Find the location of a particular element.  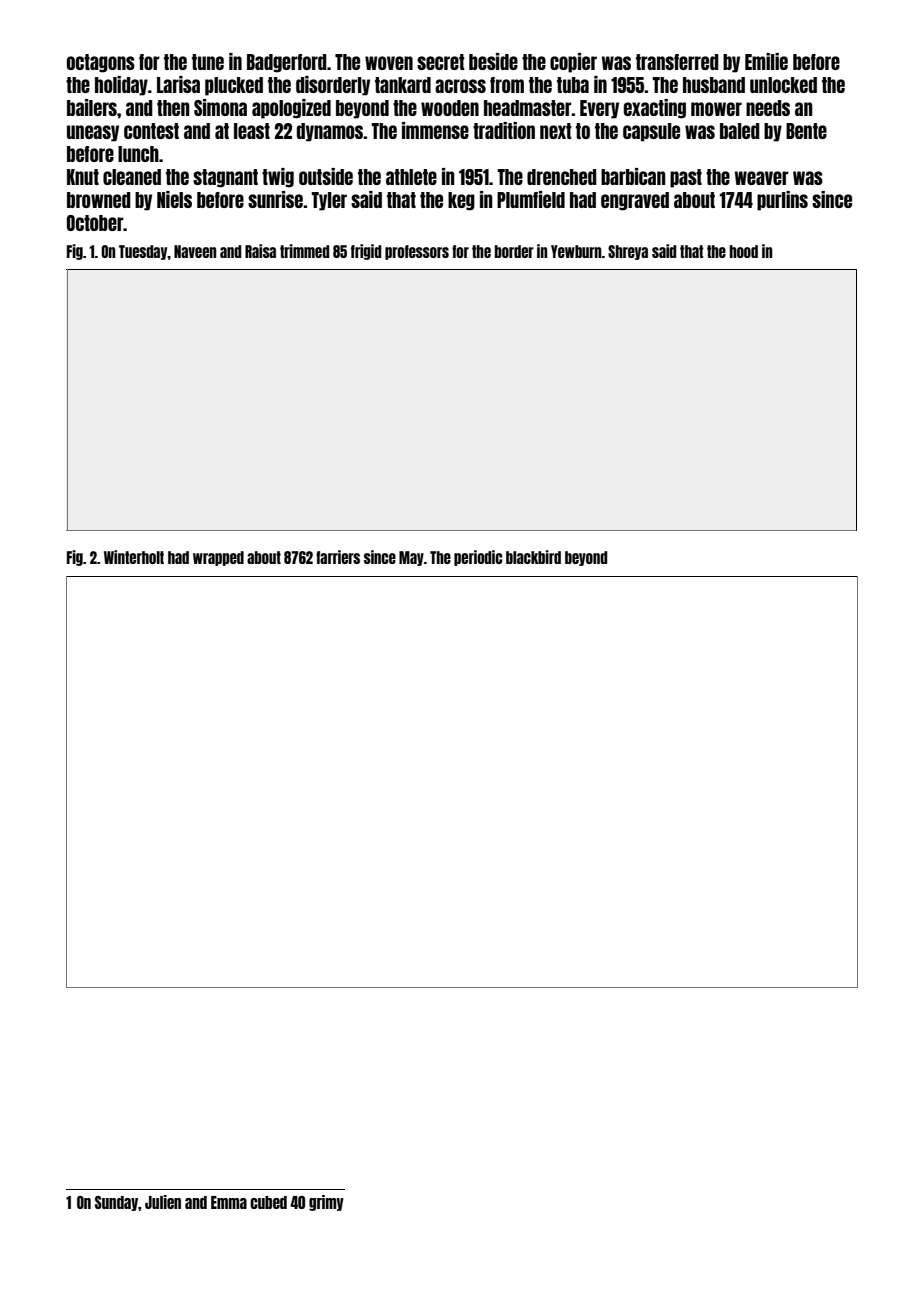

periodic is located at coordinates (478, 558).
